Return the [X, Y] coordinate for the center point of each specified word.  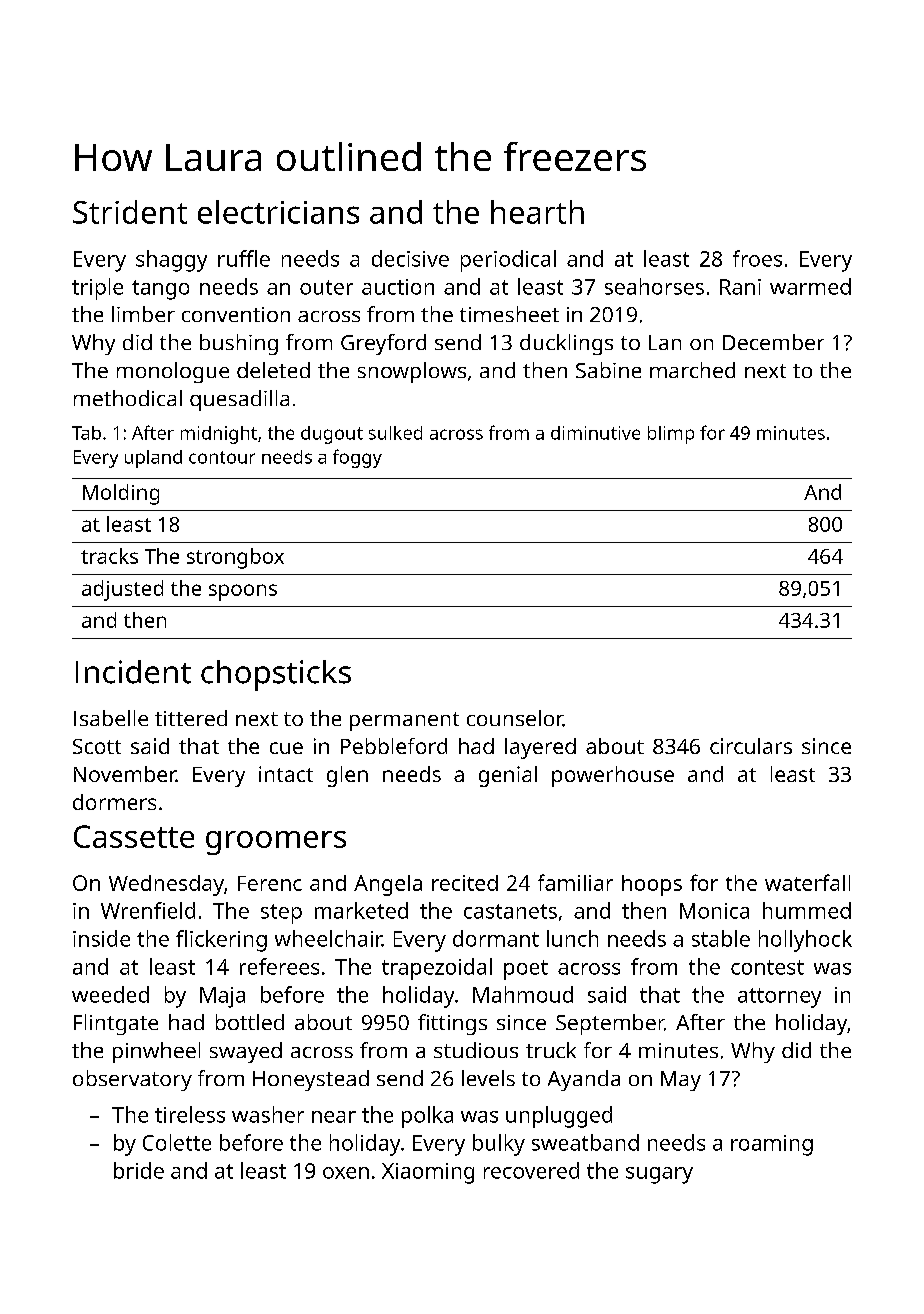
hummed [807, 910]
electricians [278, 212]
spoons [243, 592]
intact [286, 774]
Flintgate [116, 1024]
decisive [410, 258]
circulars [751, 746]
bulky [499, 1145]
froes [757, 258]
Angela [388, 885]
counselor [515, 718]
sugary [659, 1175]
